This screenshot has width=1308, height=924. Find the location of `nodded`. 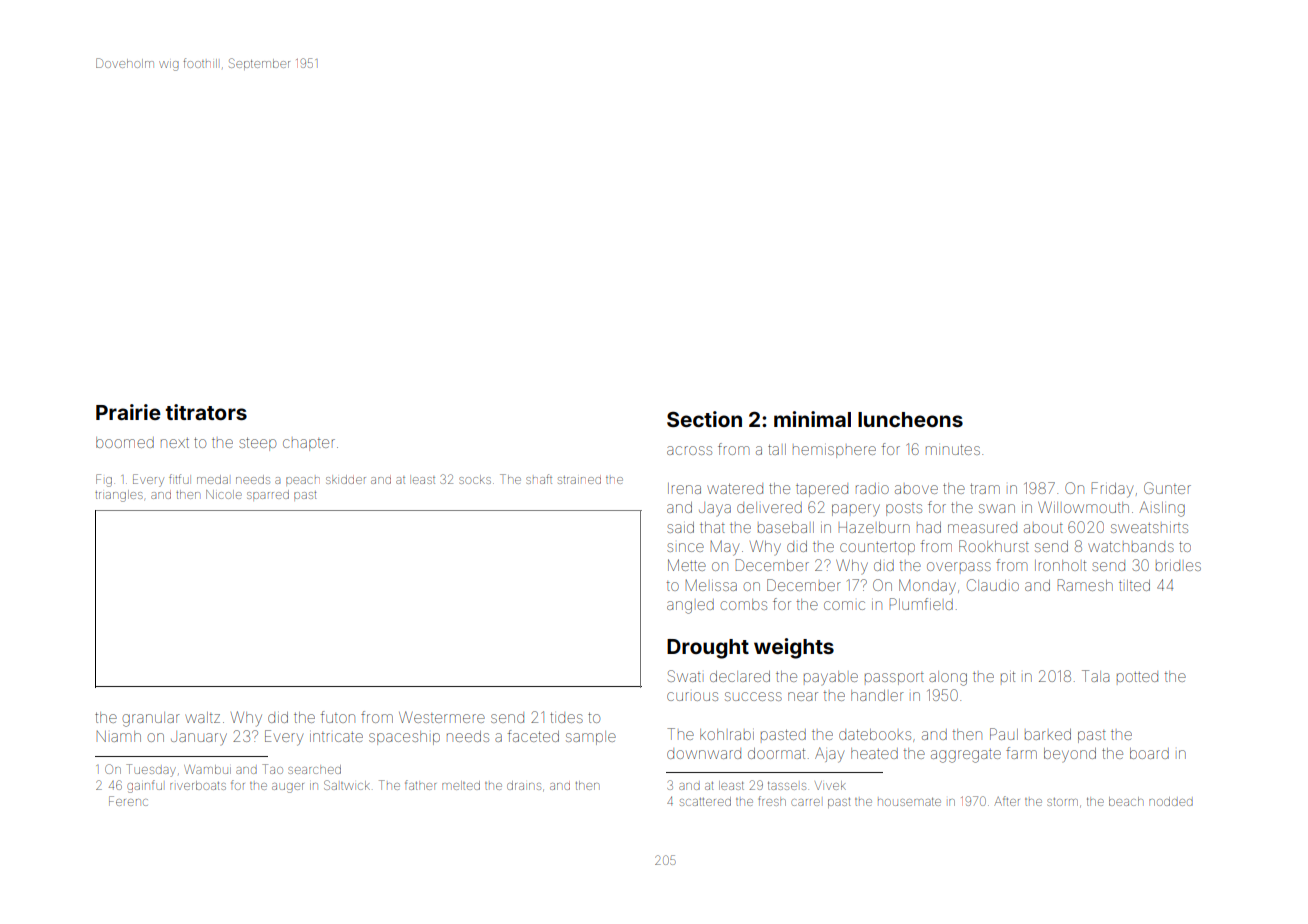

nodded is located at coordinates (1171, 801).
